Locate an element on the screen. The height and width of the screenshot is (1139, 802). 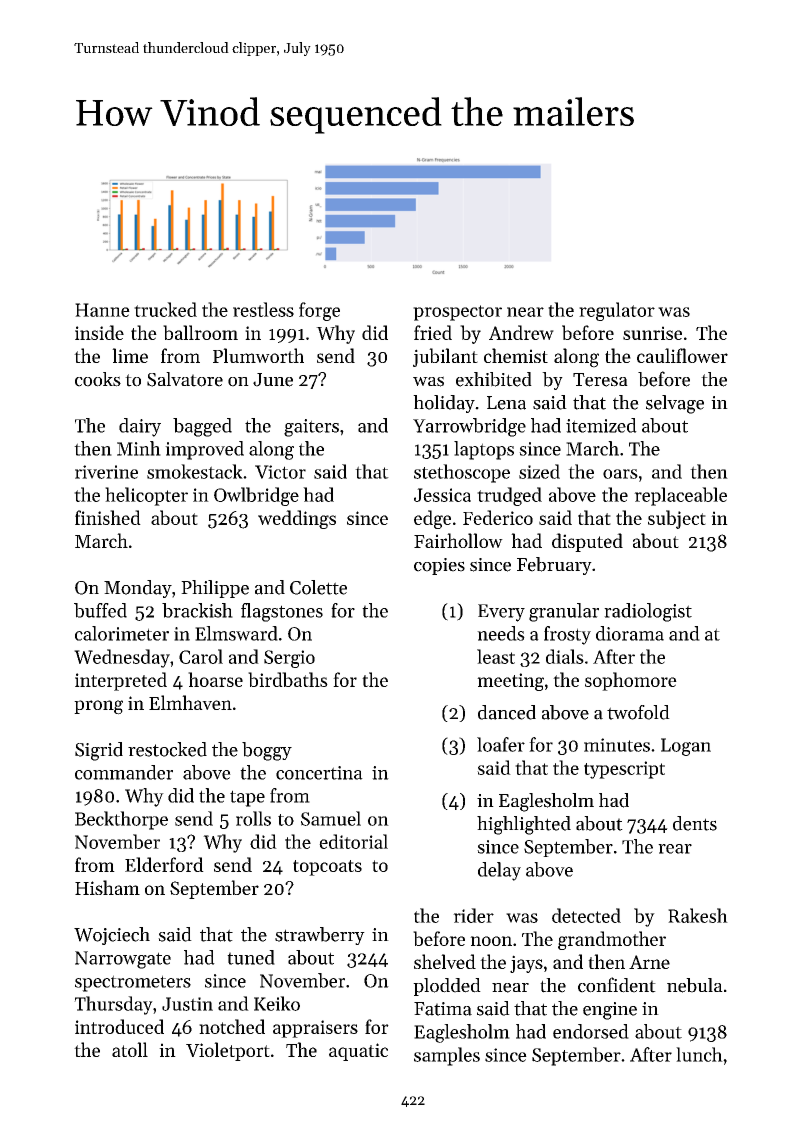
trucked is located at coordinates (165, 309).
